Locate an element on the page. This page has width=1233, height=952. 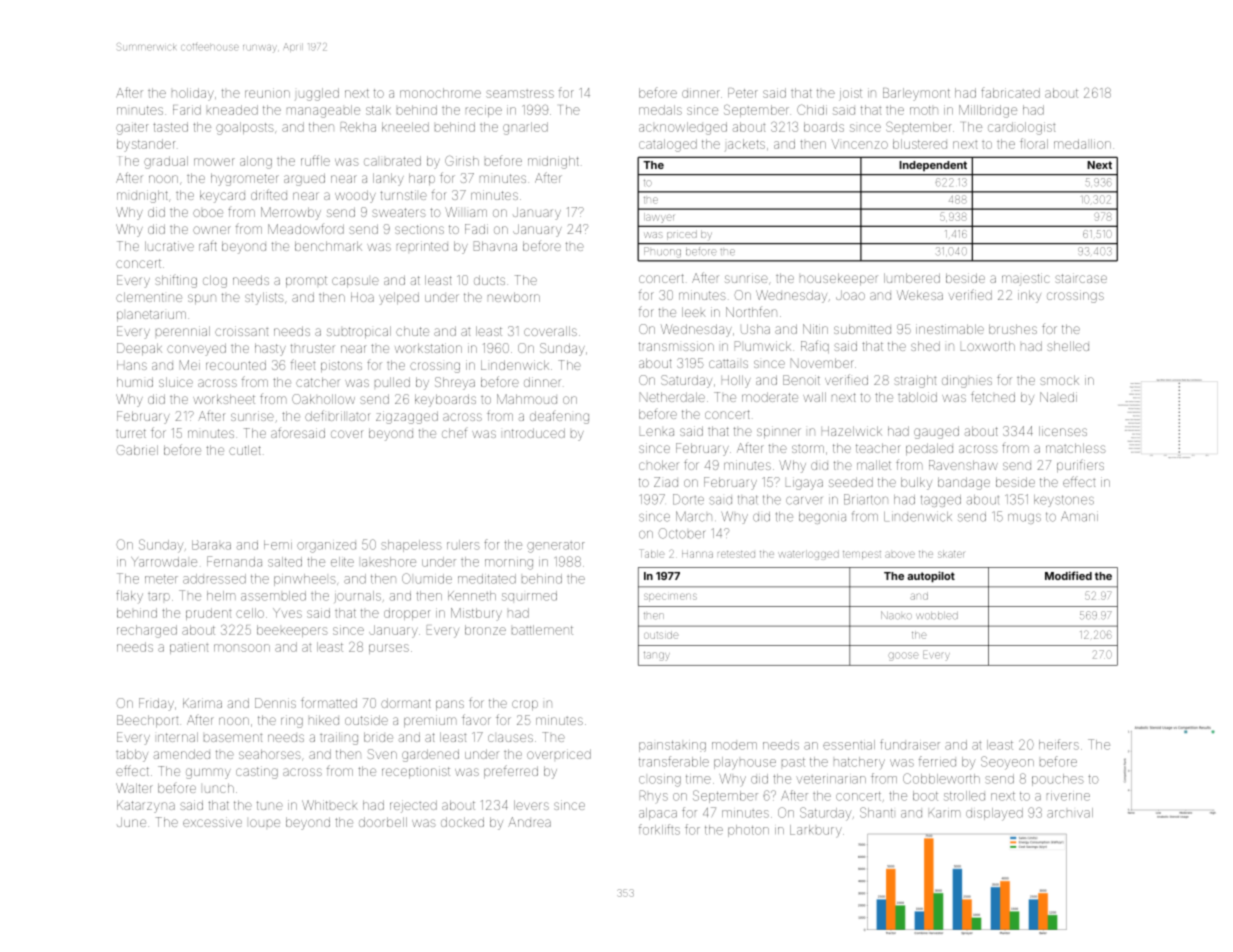
bandage is located at coordinates (964, 483).
